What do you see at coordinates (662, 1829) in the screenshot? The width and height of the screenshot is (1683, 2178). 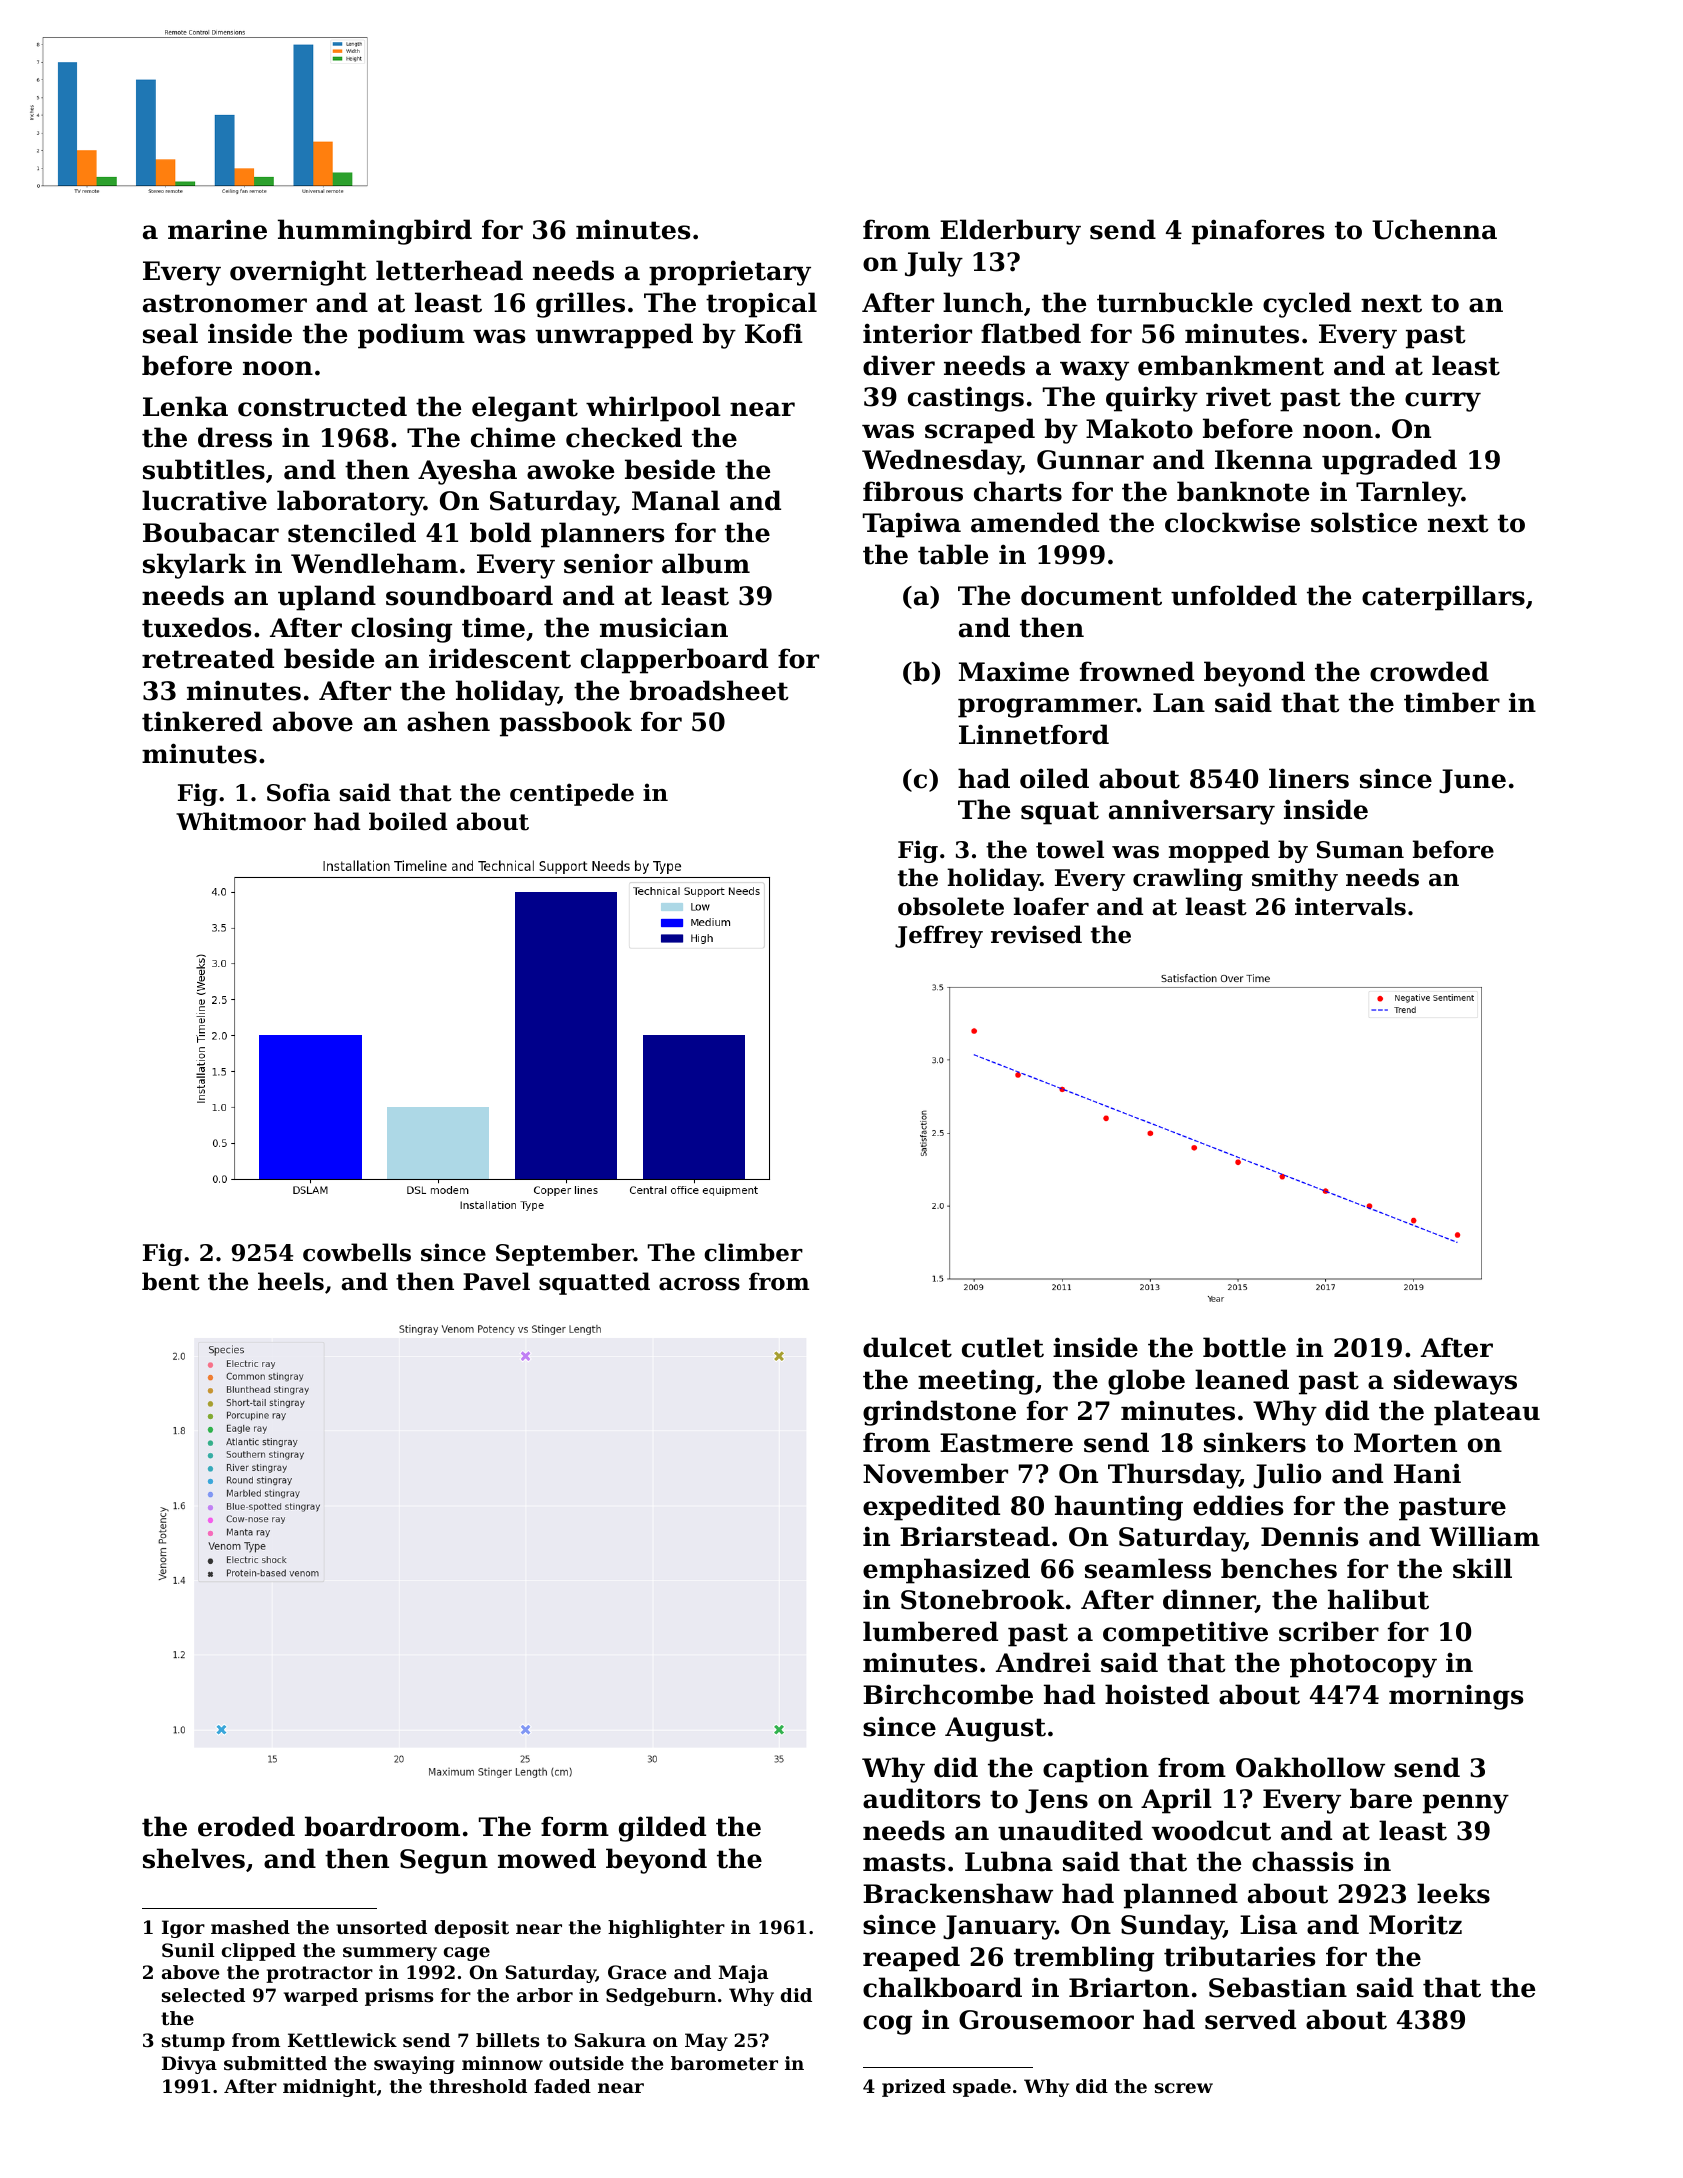 I see `gilded` at bounding box center [662, 1829].
